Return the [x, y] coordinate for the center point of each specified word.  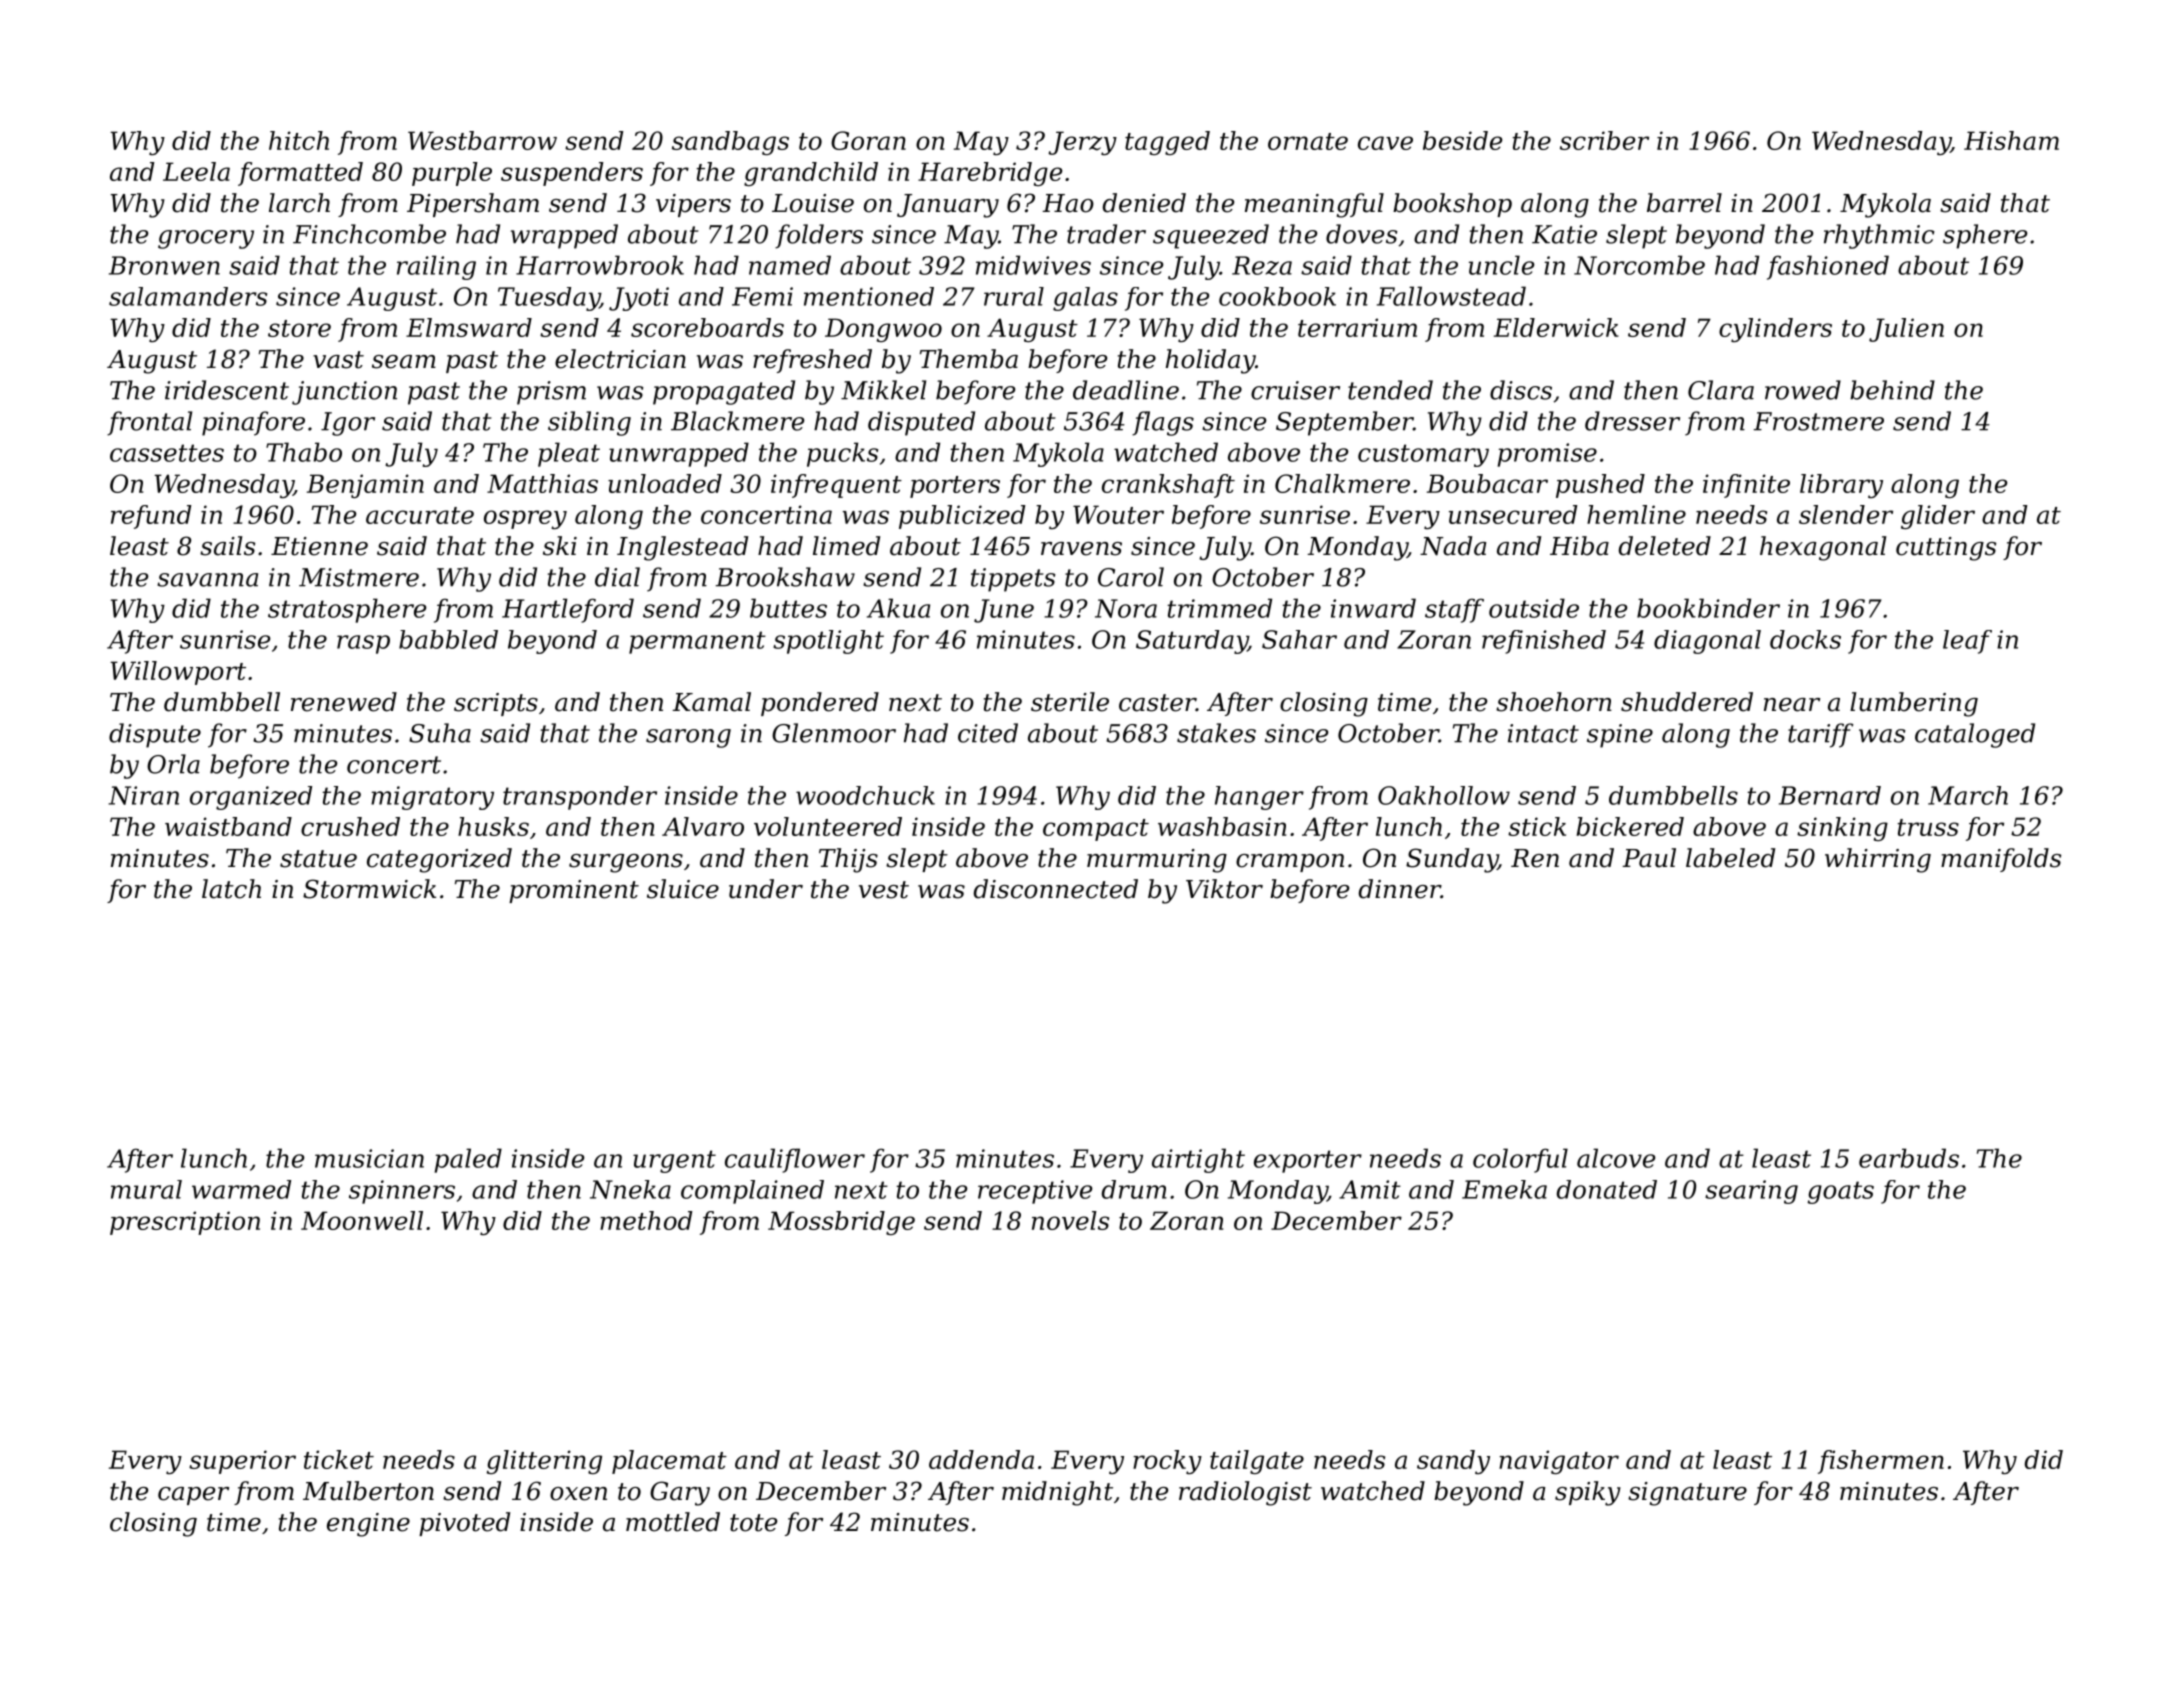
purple [452, 174]
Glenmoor [834, 733]
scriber [1604, 140]
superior [242, 1462]
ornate [1308, 141]
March [1968, 795]
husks [493, 826]
